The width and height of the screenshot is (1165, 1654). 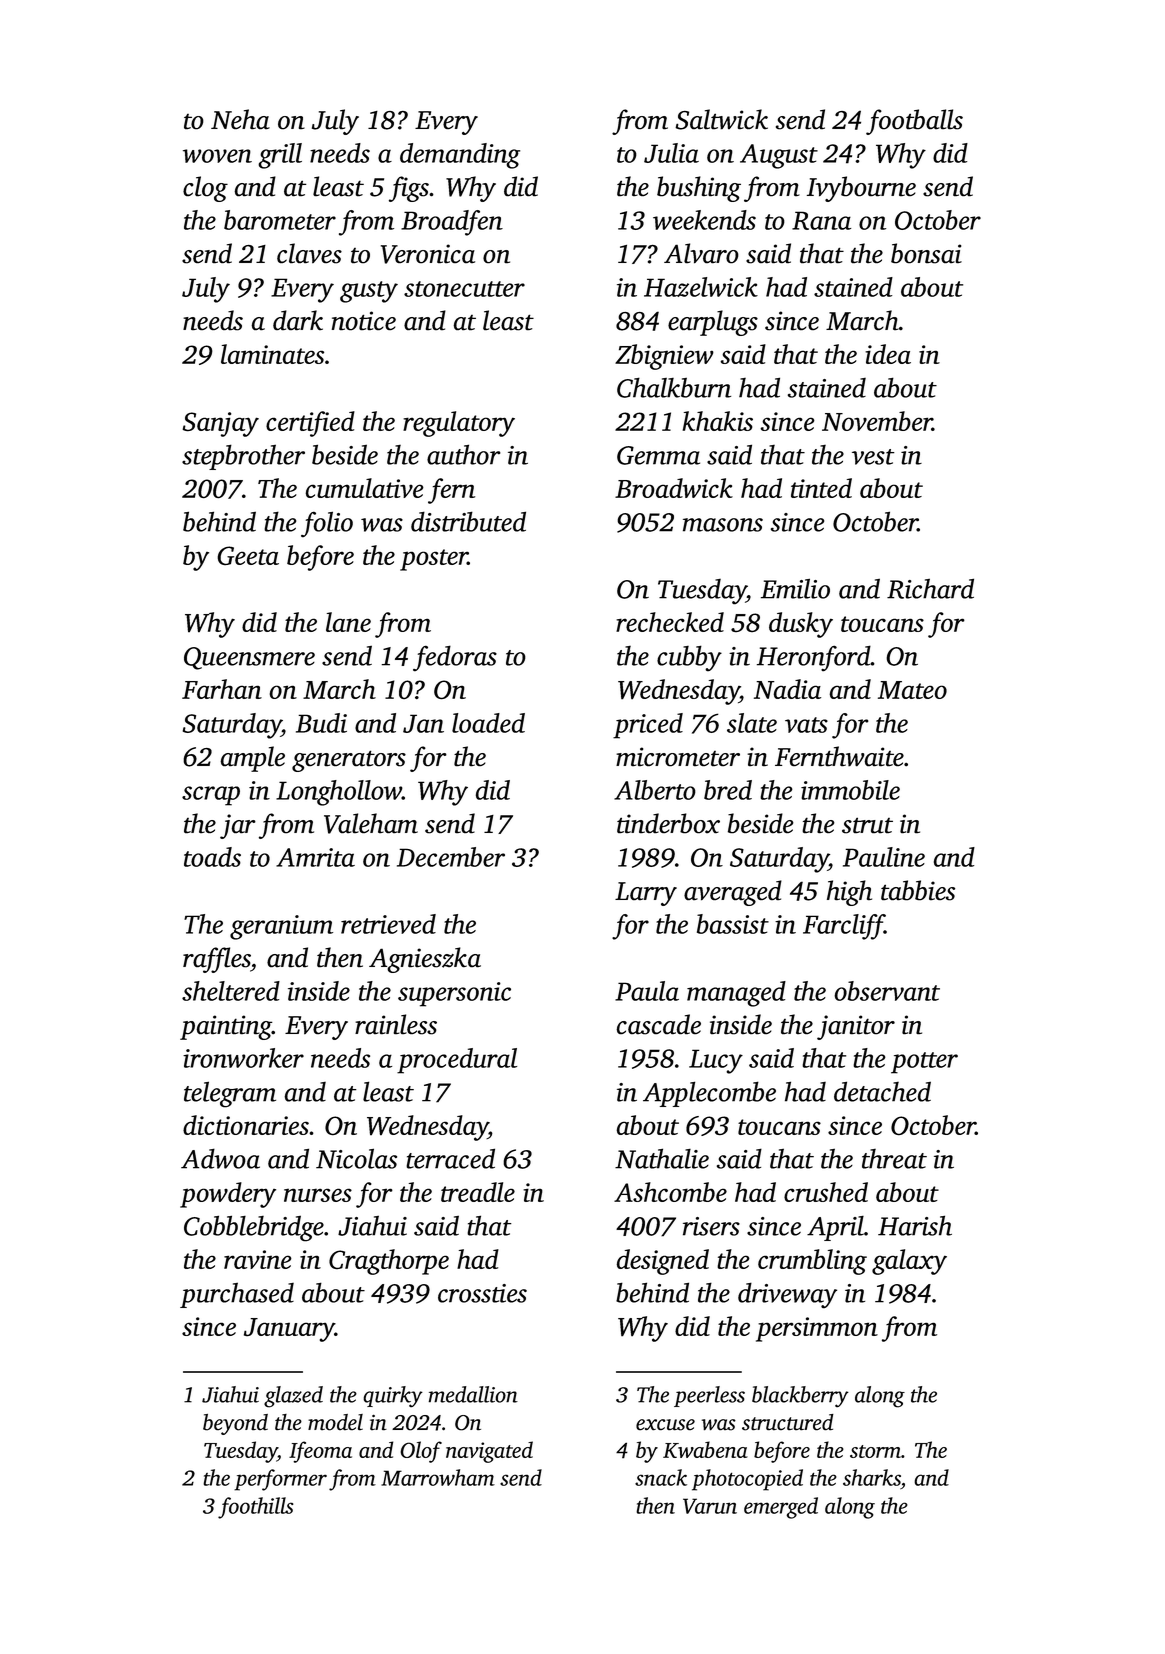 What do you see at coordinates (664, 357) in the screenshot?
I see `Zbigniew` at bounding box center [664, 357].
